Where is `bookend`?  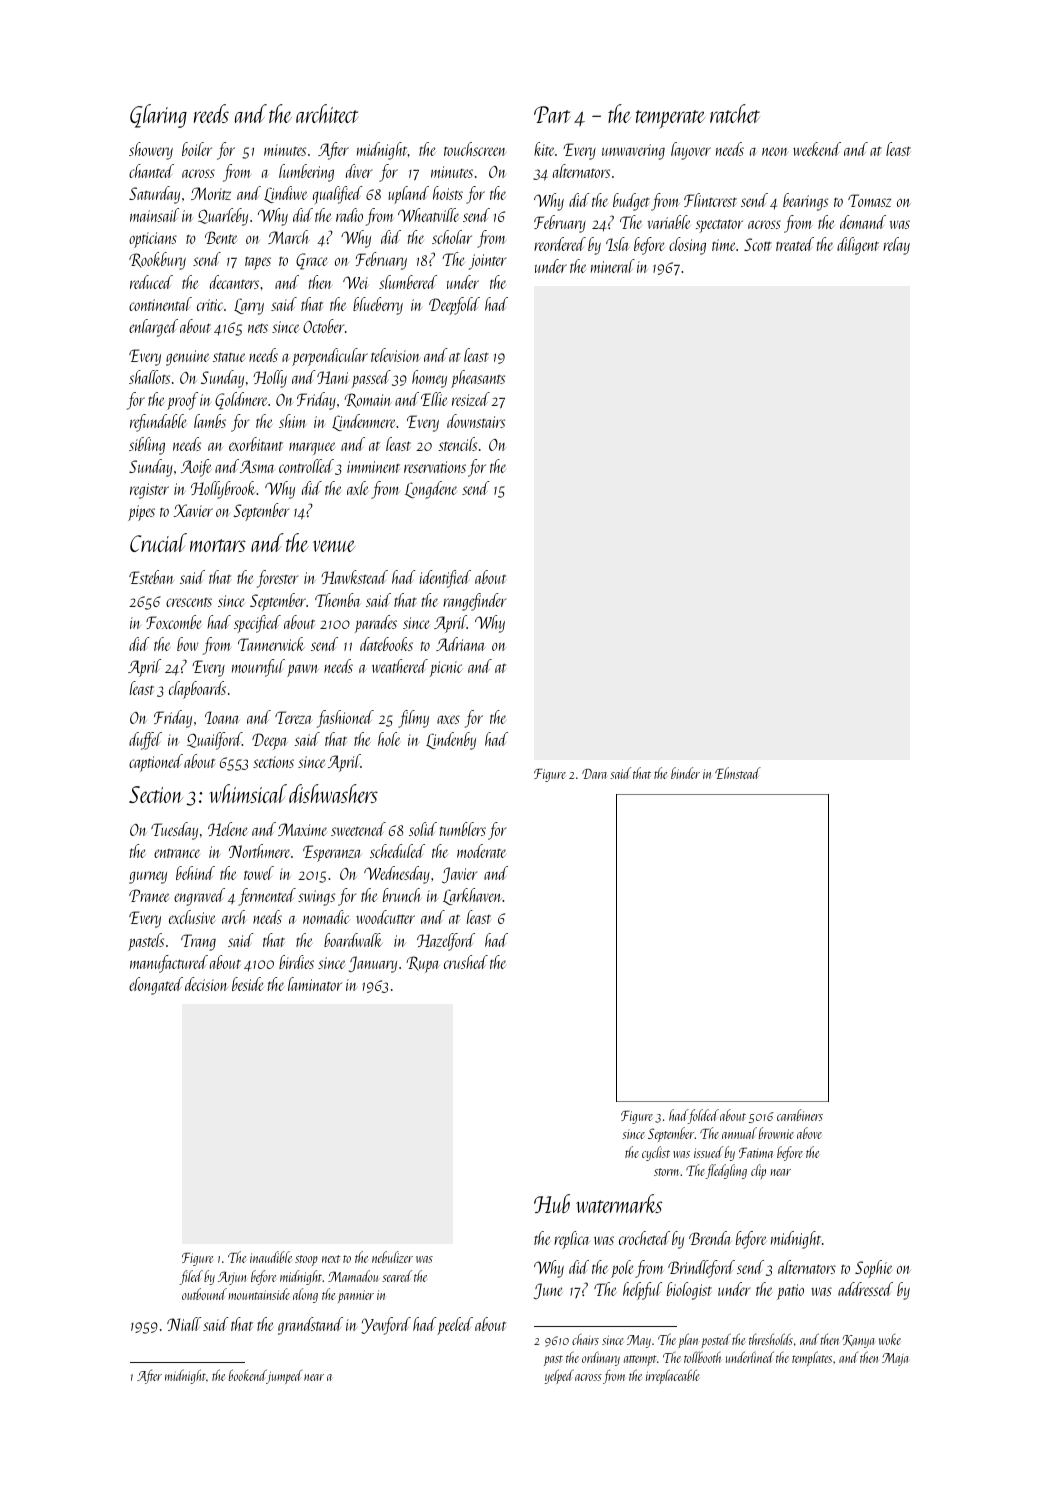
bookend is located at coordinates (247, 1376).
